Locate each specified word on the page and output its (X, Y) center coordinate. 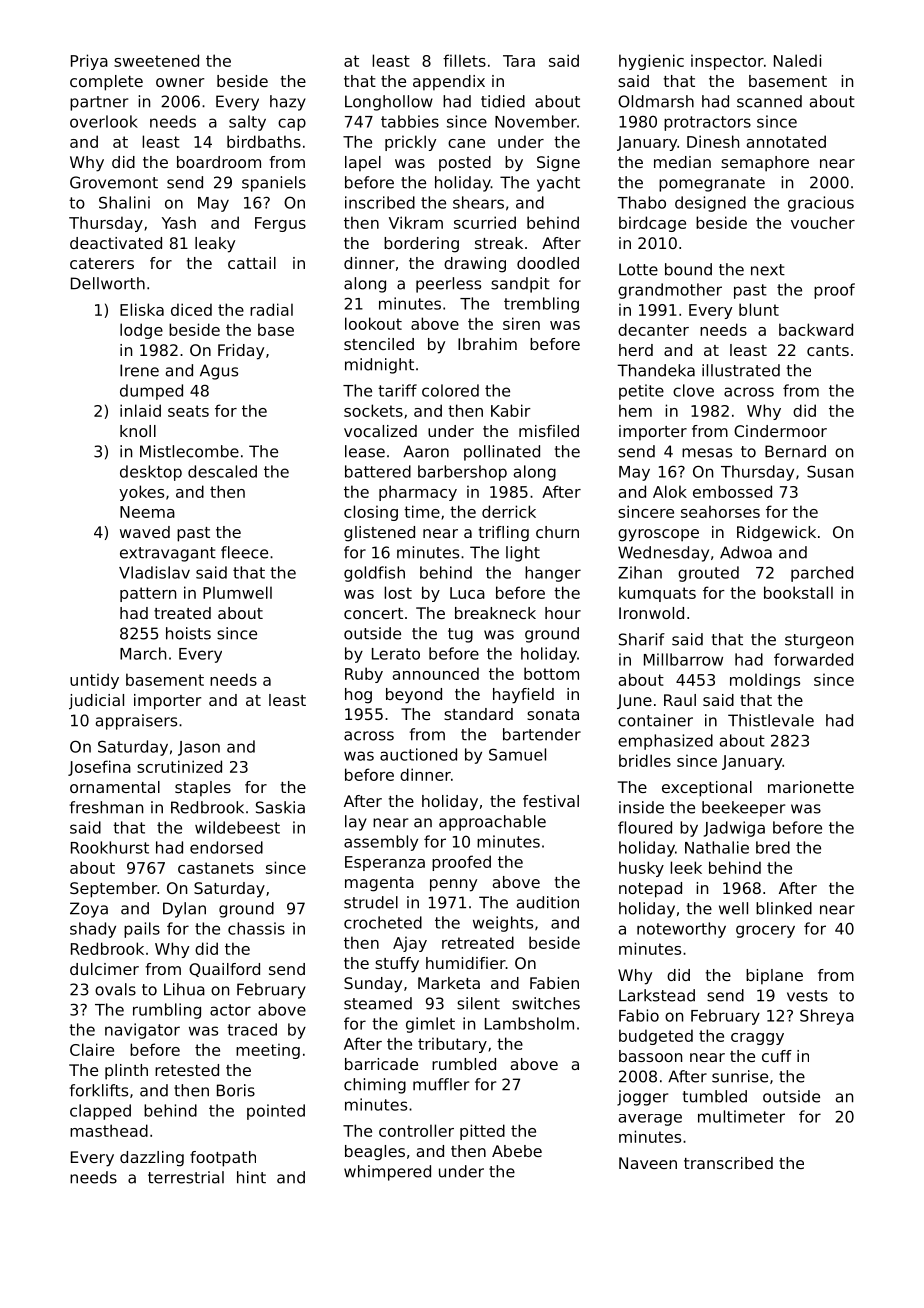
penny (453, 885)
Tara (519, 61)
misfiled (549, 431)
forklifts (98, 1090)
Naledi (797, 60)
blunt (759, 309)
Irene (139, 370)
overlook (104, 121)
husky (641, 869)
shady (93, 930)
